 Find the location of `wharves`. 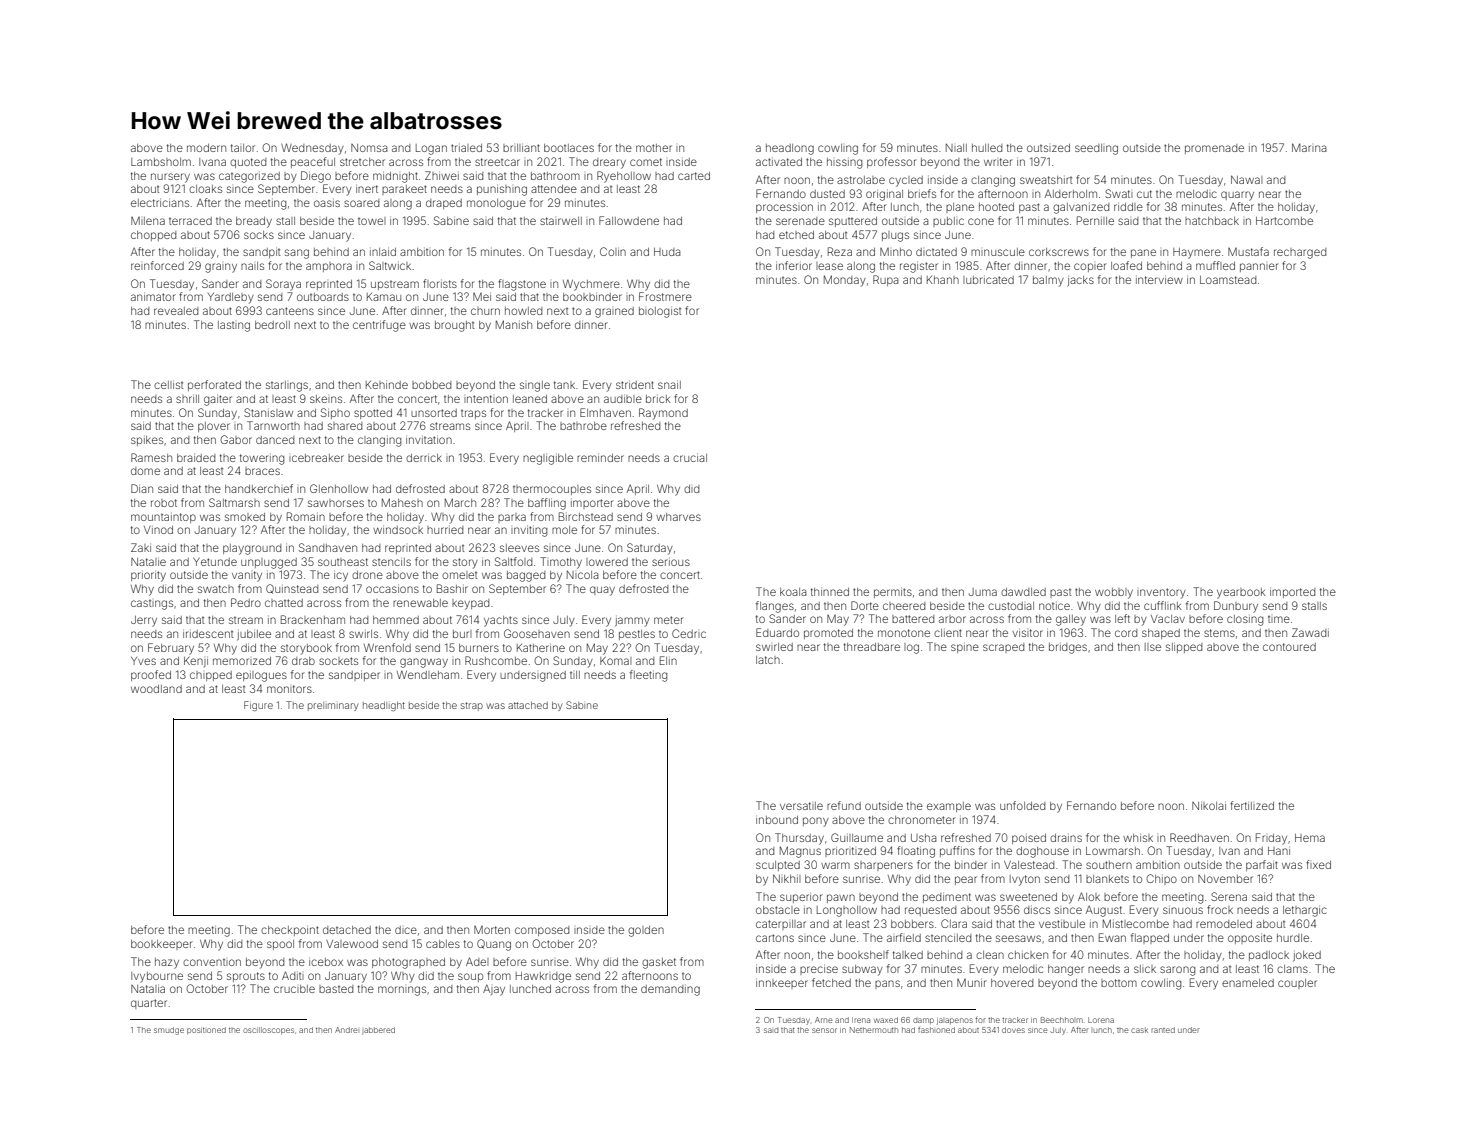

wharves is located at coordinates (678, 517).
